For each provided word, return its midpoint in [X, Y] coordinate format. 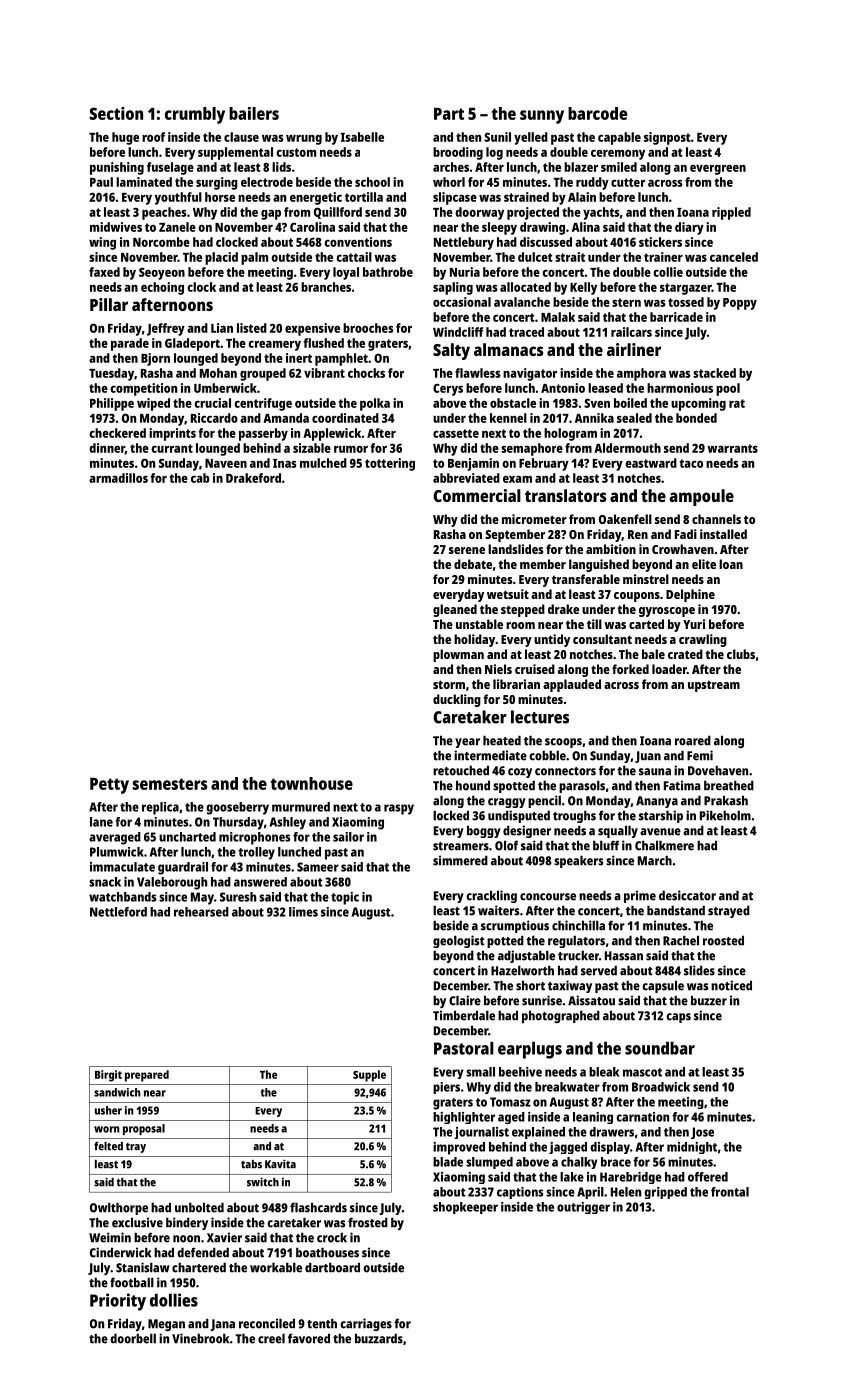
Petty [109, 786]
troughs [574, 816]
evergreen [718, 170]
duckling [457, 700]
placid [221, 258]
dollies [174, 1300]
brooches [368, 328]
